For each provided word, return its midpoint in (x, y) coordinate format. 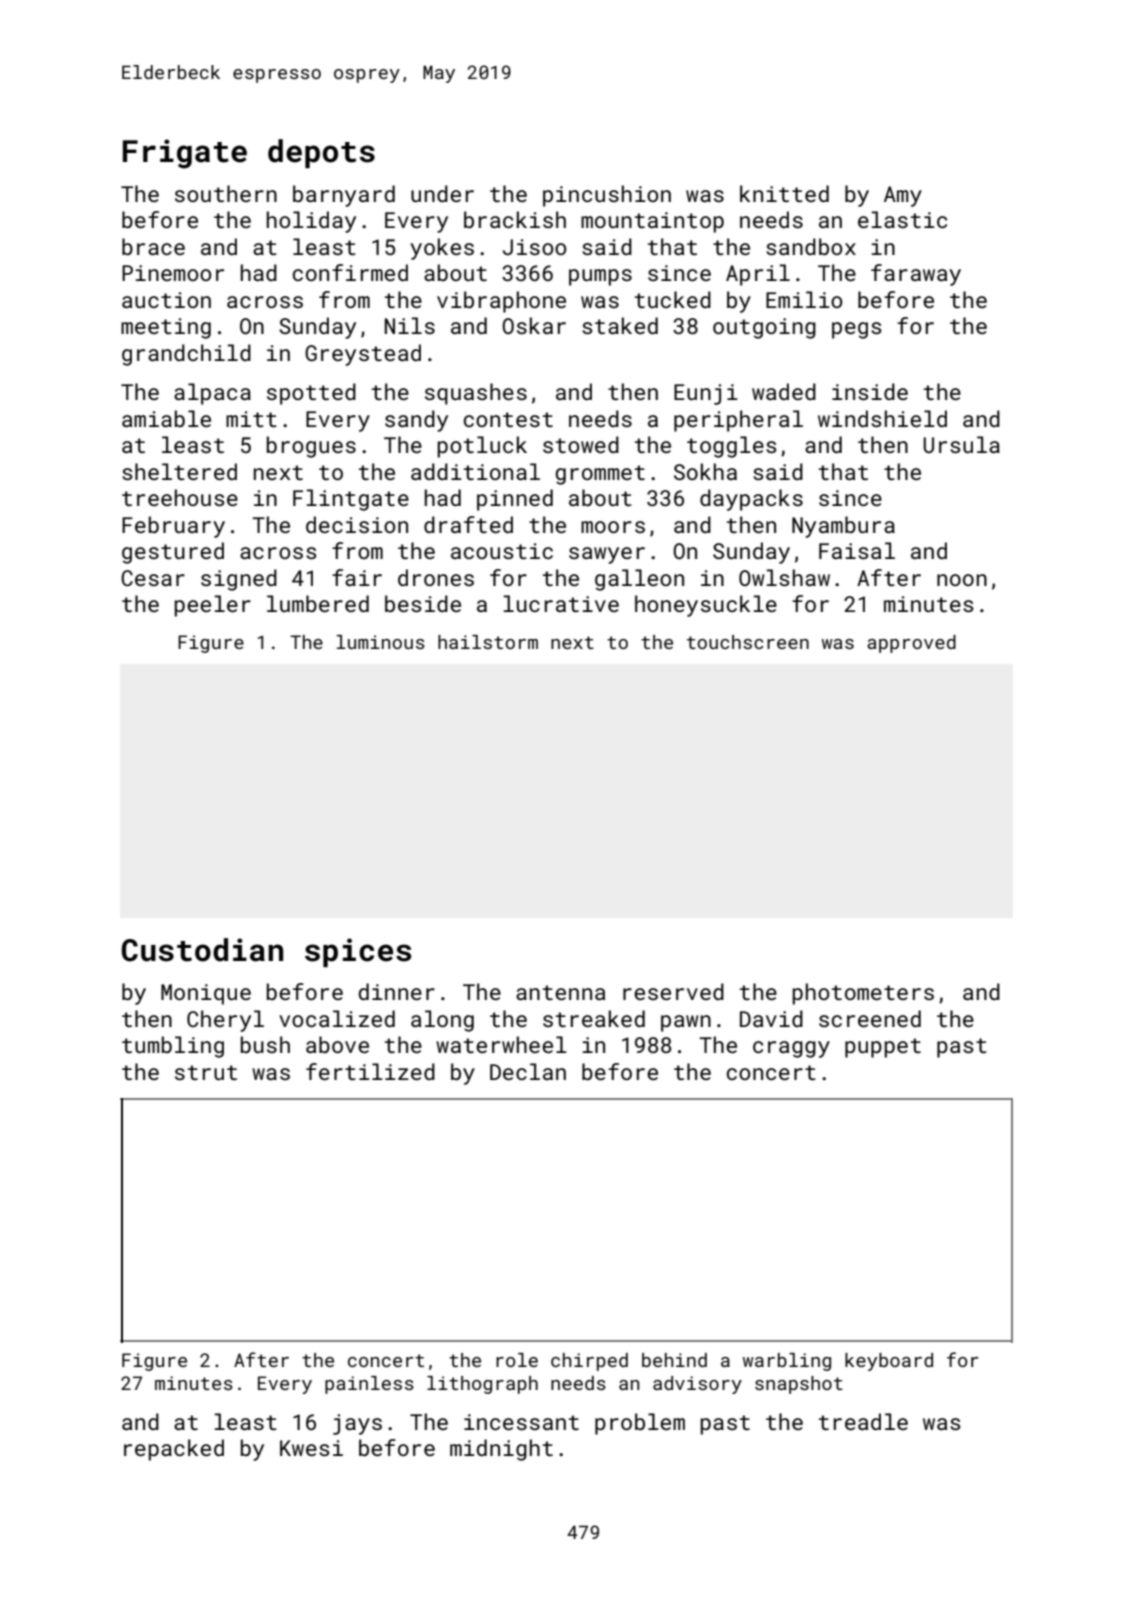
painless (369, 1385)
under (442, 193)
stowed (581, 444)
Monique (206, 994)
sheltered (179, 471)
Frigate (185, 154)
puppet (883, 1048)
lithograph (482, 1385)
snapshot (799, 1385)
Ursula (961, 444)
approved (911, 644)
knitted (784, 193)
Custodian (202, 950)
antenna (560, 992)
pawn (686, 1023)
